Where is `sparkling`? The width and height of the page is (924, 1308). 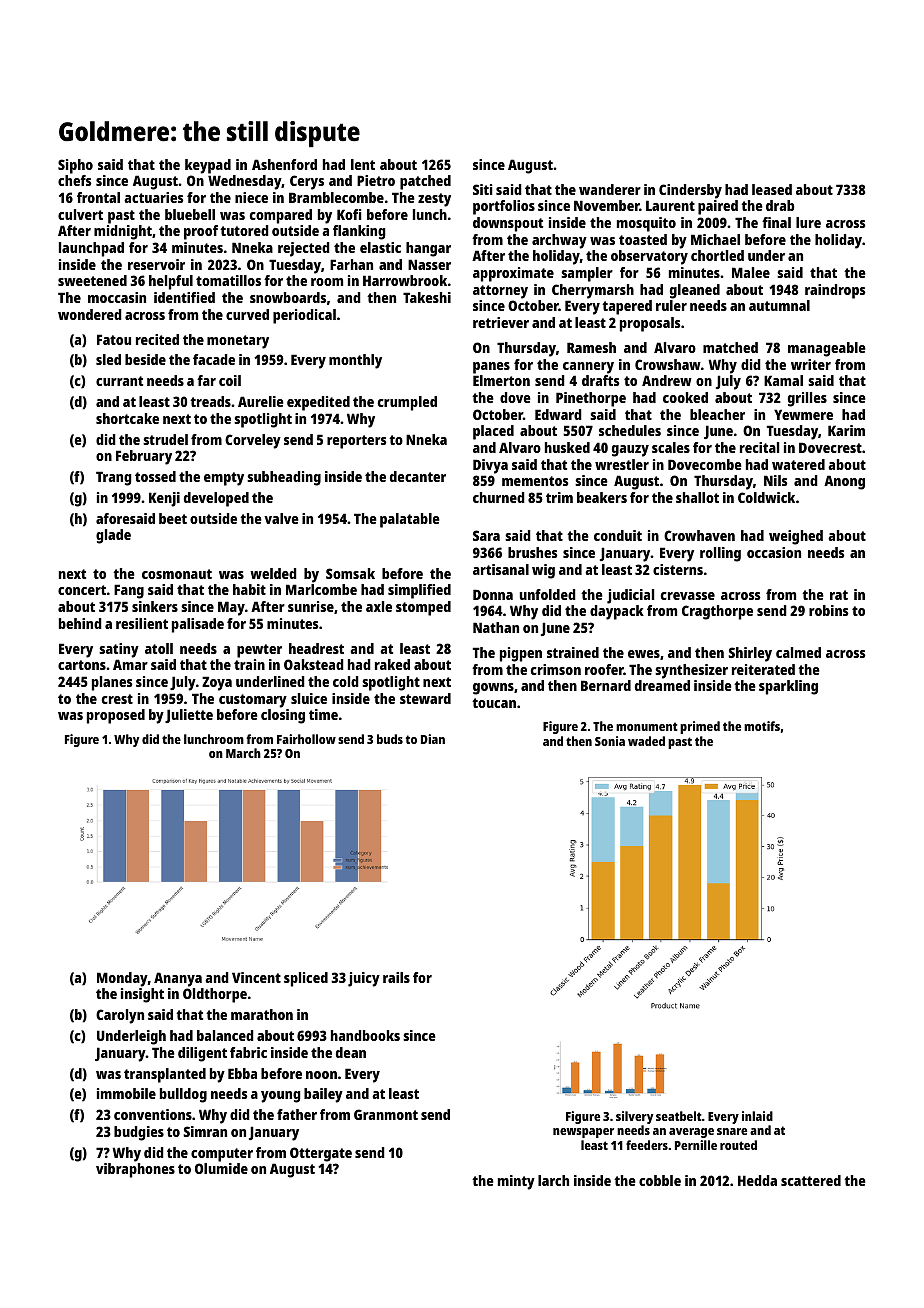
sparkling is located at coordinates (788, 687).
